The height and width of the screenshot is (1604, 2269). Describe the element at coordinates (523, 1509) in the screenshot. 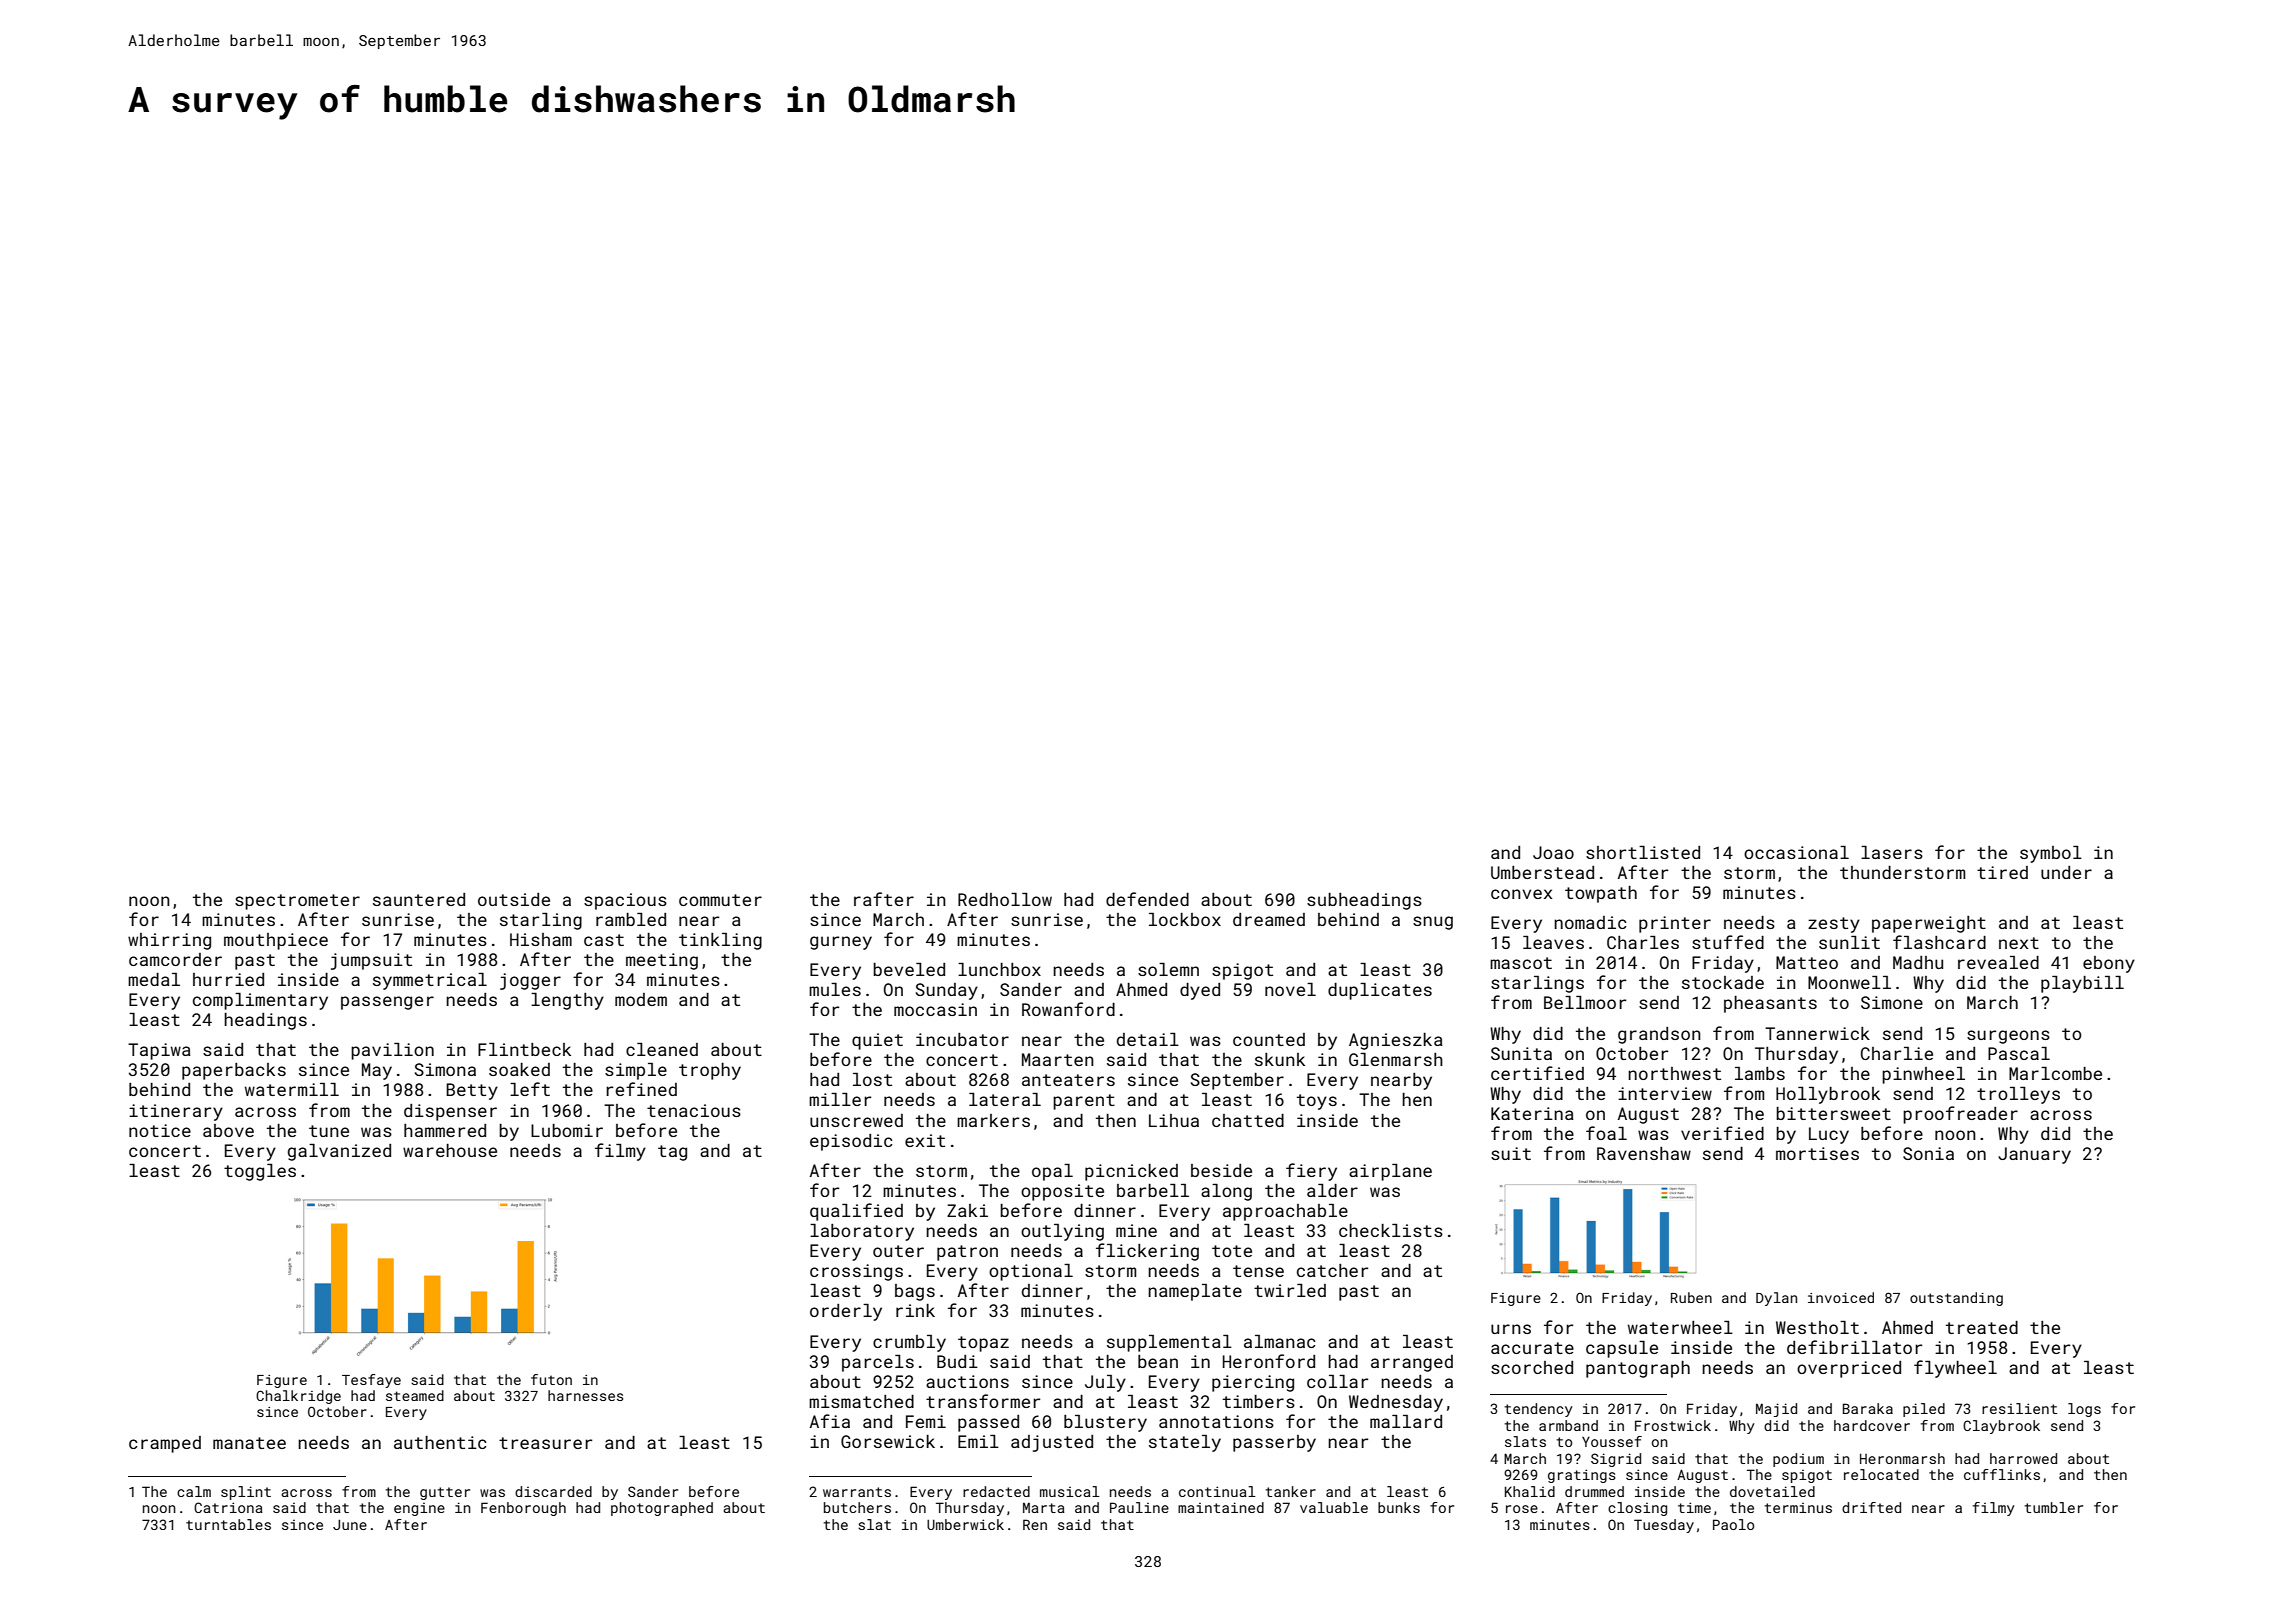

I see `Fenborough` at that location.
